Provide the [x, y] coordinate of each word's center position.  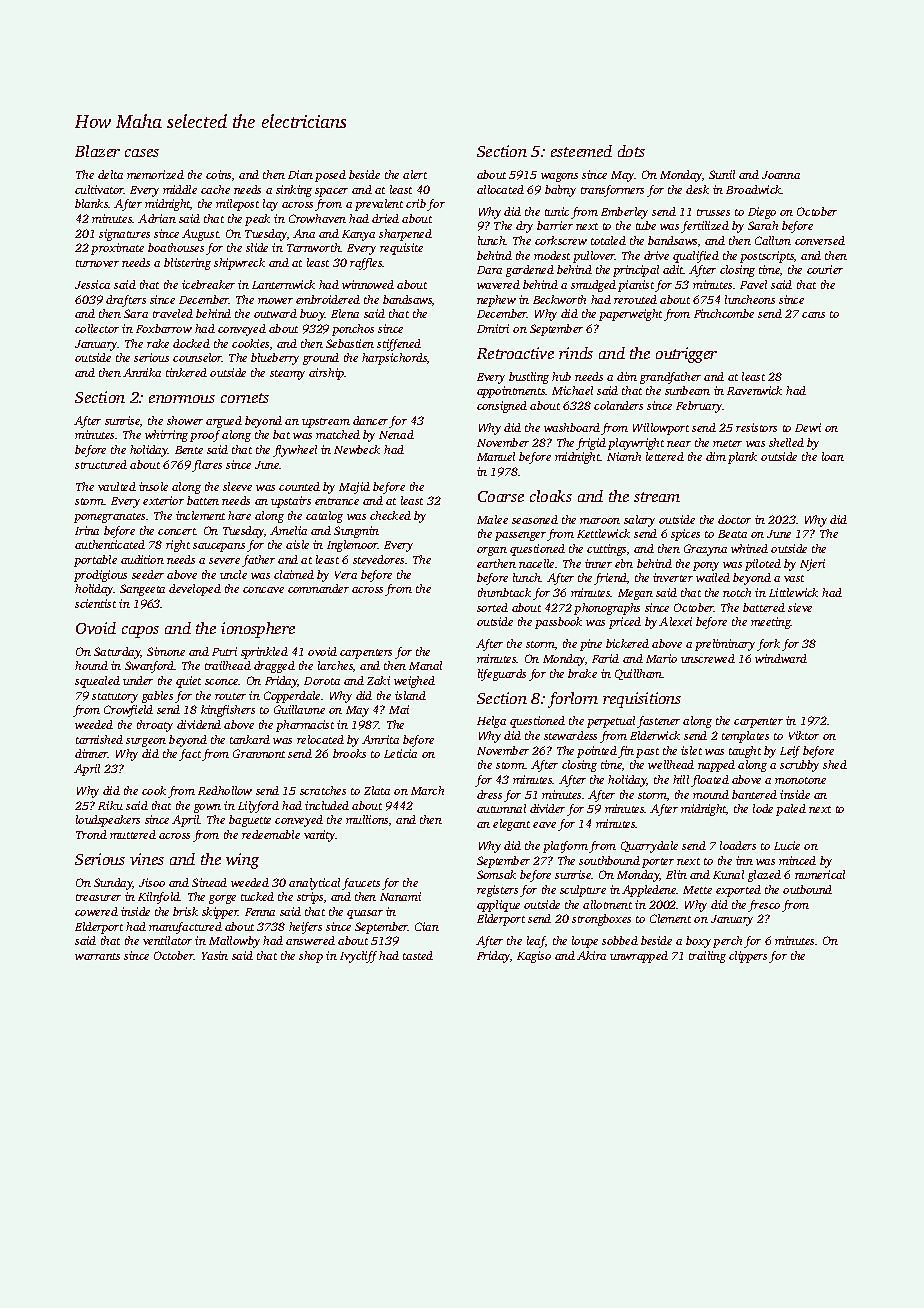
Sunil [722, 174]
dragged [274, 667]
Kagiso [534, 957]
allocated [500, 189]
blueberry [275, 359]
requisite [401, 249]
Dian [300, 174]
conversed [820, 240]
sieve [800, 607]
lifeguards [502, 675]
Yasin [215, 955]
